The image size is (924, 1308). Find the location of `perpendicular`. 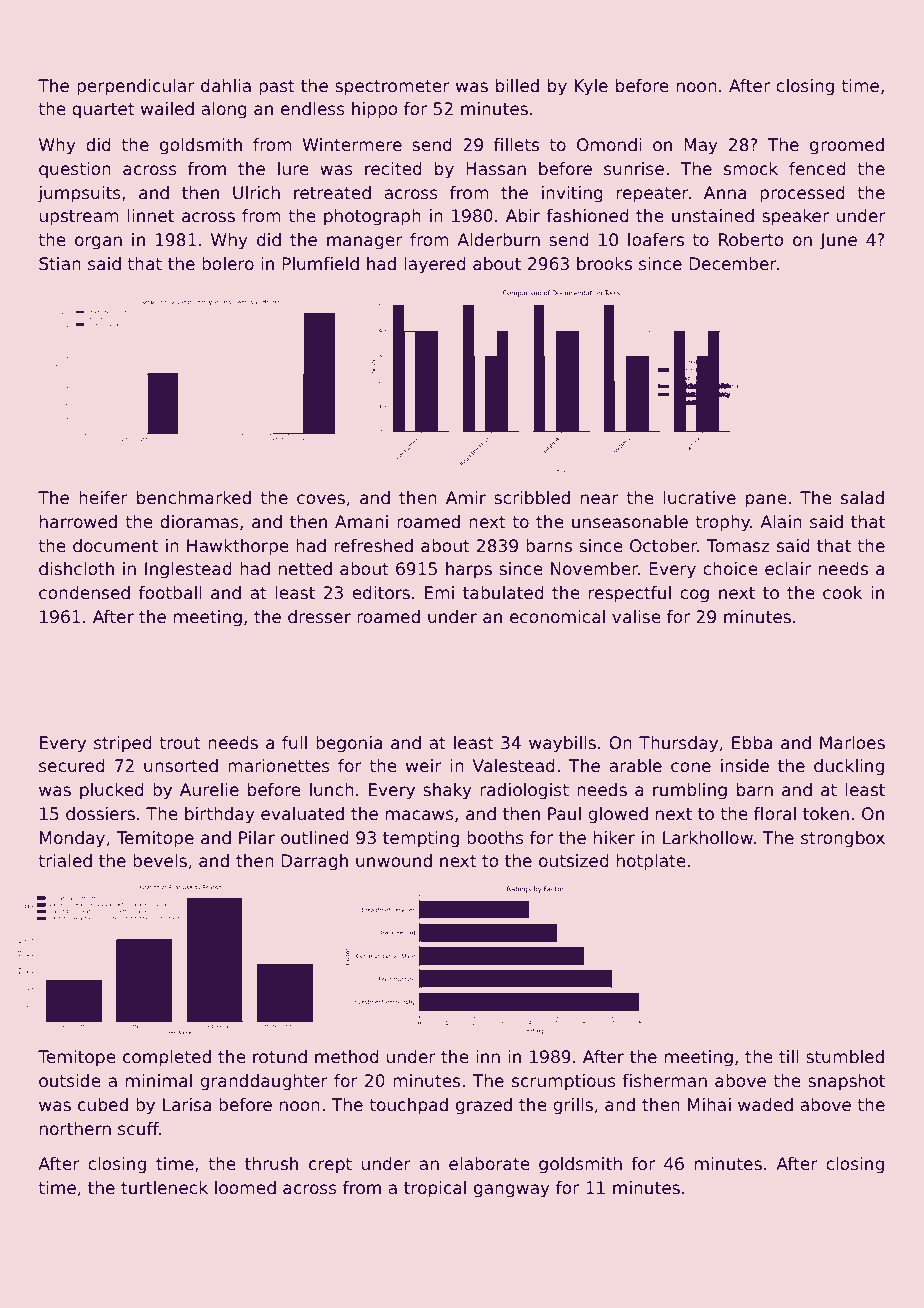

perpendicular is located at coordinates (136, 87).
